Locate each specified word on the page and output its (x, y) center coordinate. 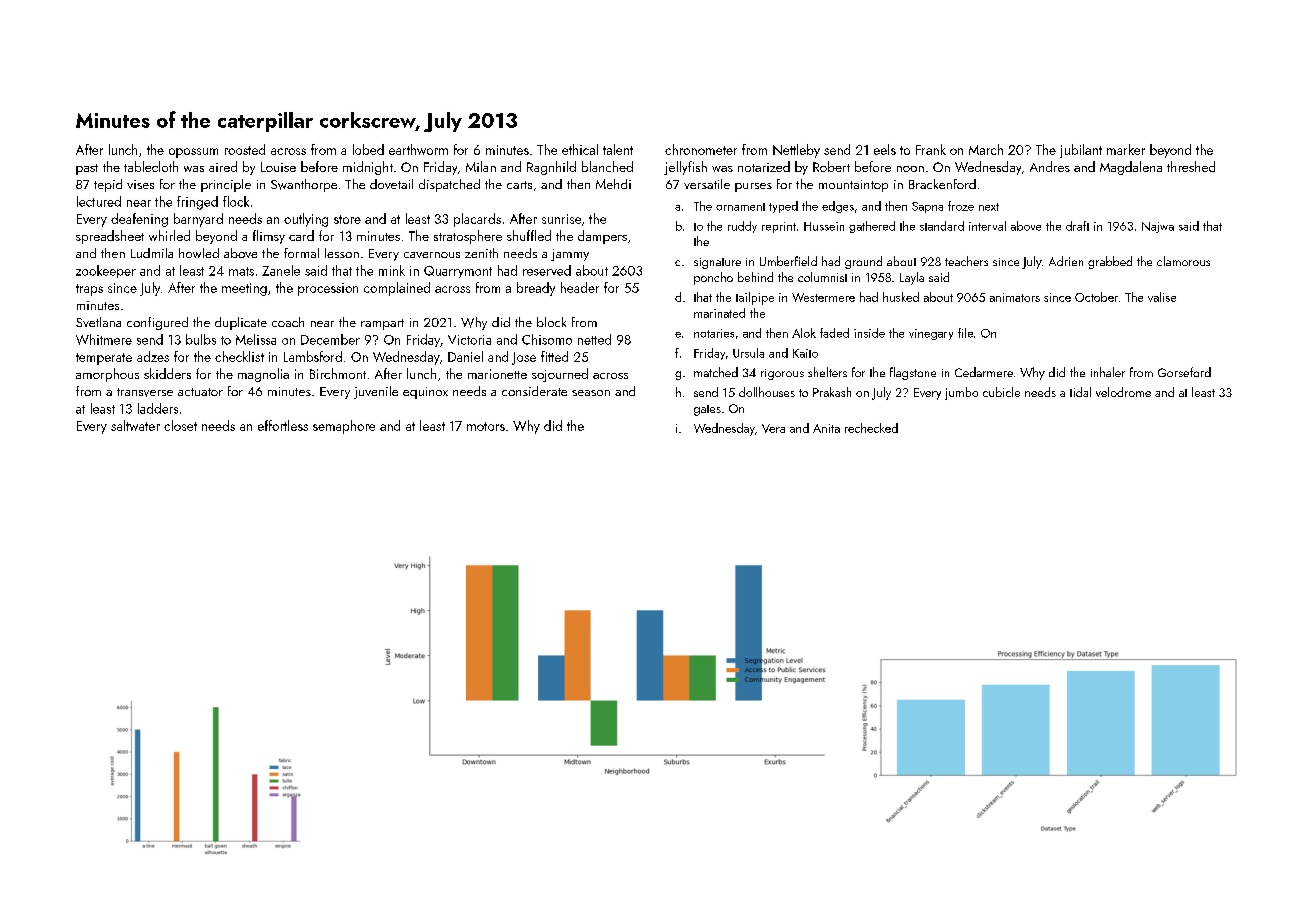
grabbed (1110, 262)
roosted (245, 149)
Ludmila (152, 253)
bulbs (201, 339)
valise (1162, 297)
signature (717, 263)
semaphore (344, 427)
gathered (872, 227)
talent (618, 149)
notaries (714, 333)
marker (1126, 149)
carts (519, 185)
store (347, 219)
